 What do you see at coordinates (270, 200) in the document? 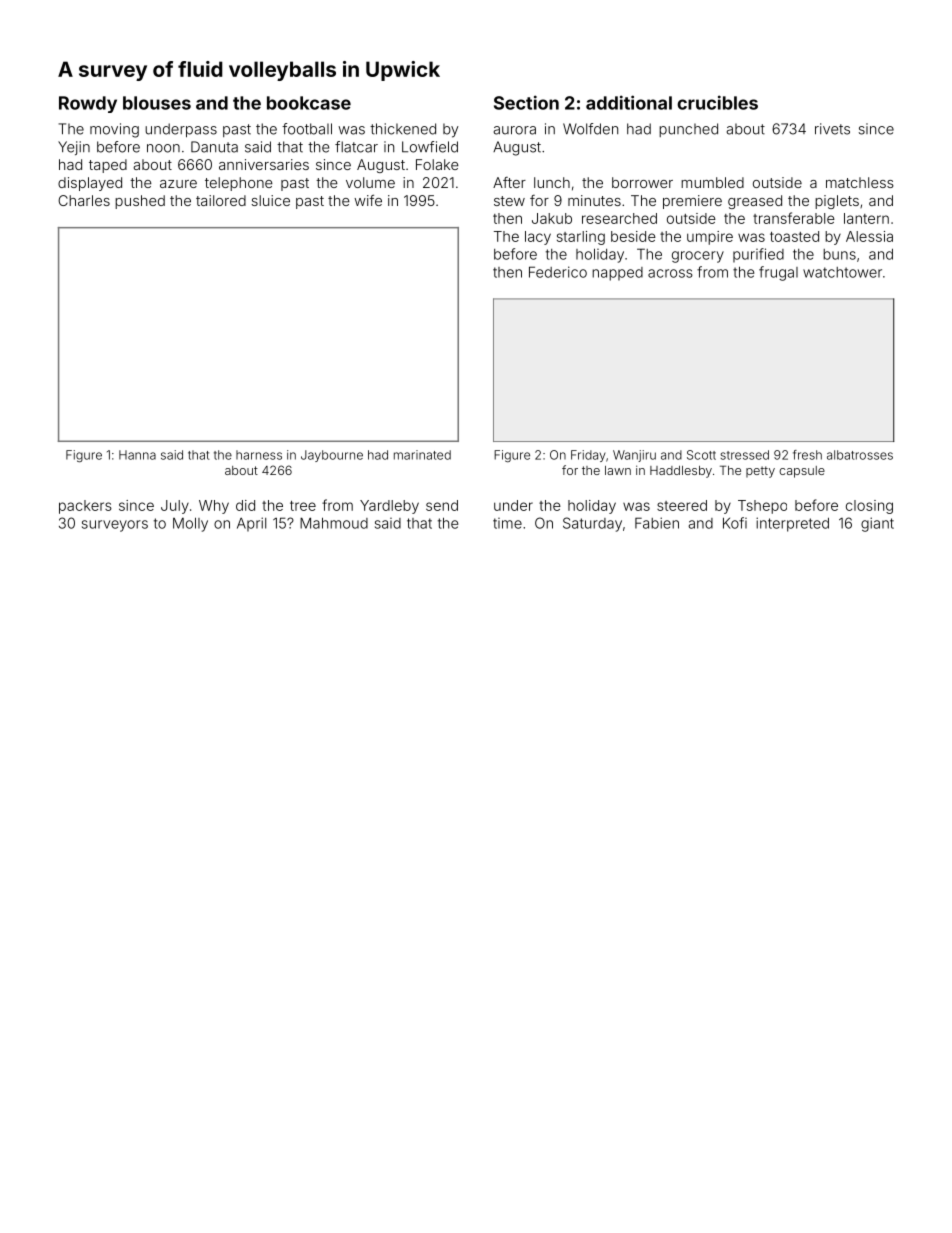
I see `sluice` at bounding box center [270, 200].
